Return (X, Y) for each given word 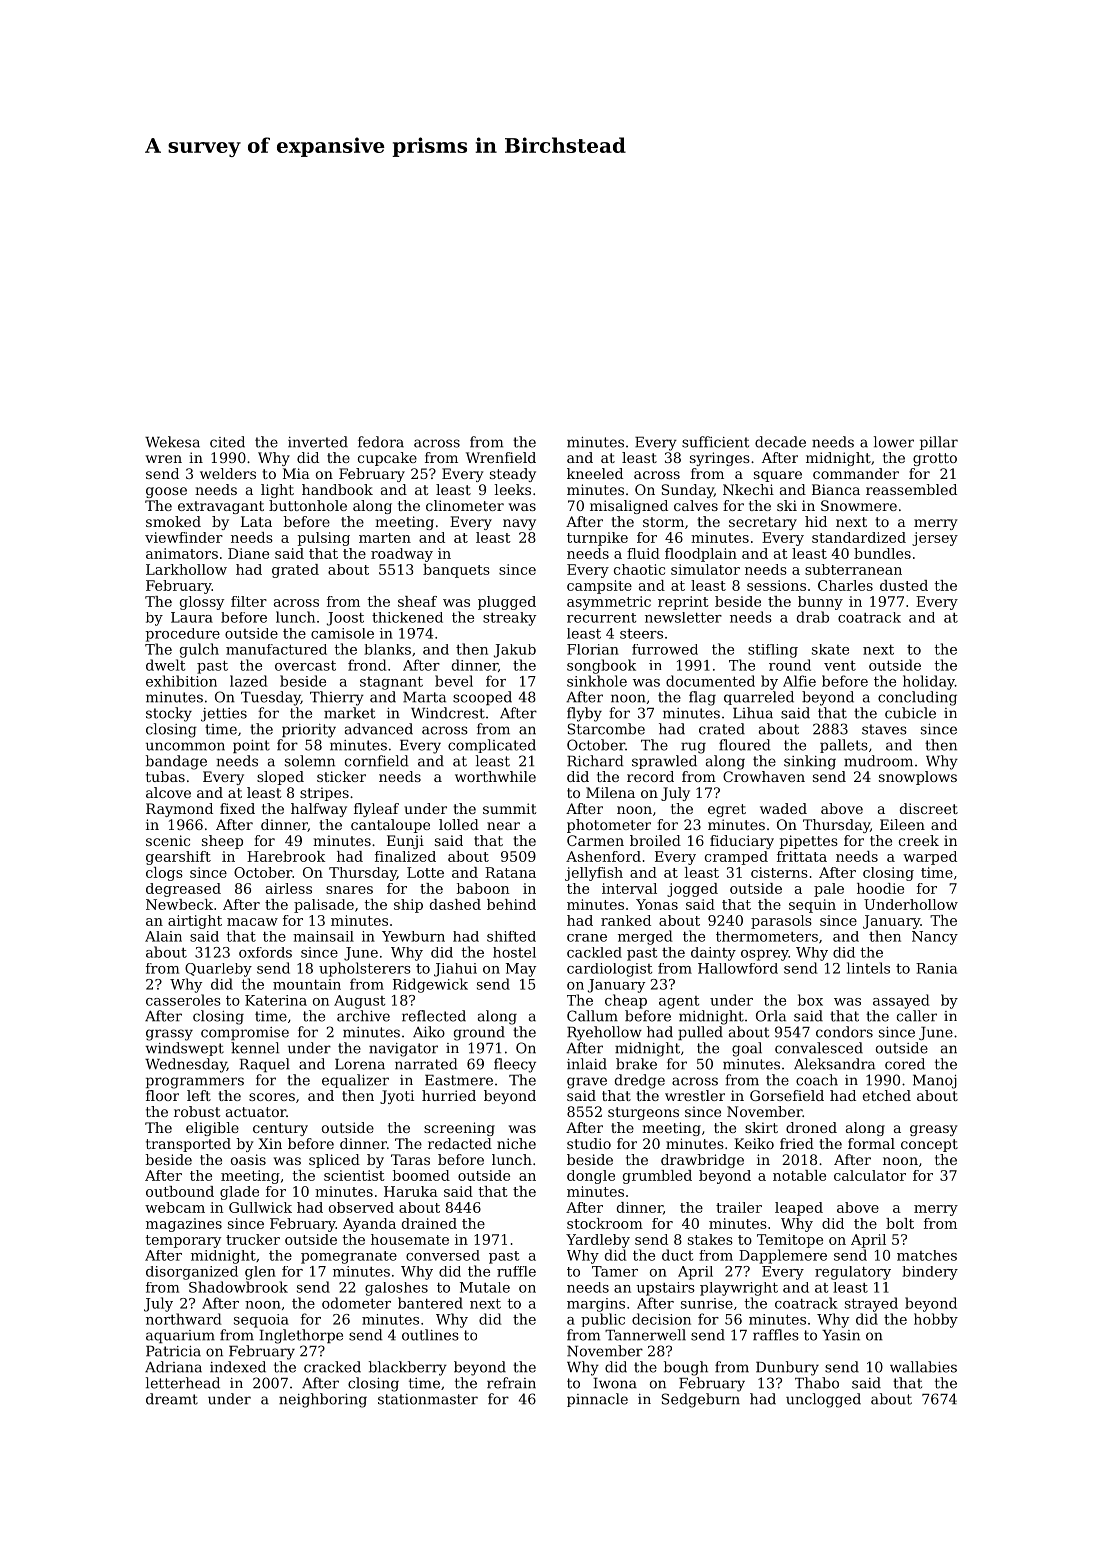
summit (510, 808)
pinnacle (597, 1400)
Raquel (265, 1065)
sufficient (715, 442)
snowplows (918, 778)
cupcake (387, 459)
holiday (929, 682)
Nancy (935, 938)
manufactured (276, 649)
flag (702, 698)
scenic (168, 840)
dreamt (172, 1399)
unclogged (823, 1400)
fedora (381, 442)
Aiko (429, 1032)
